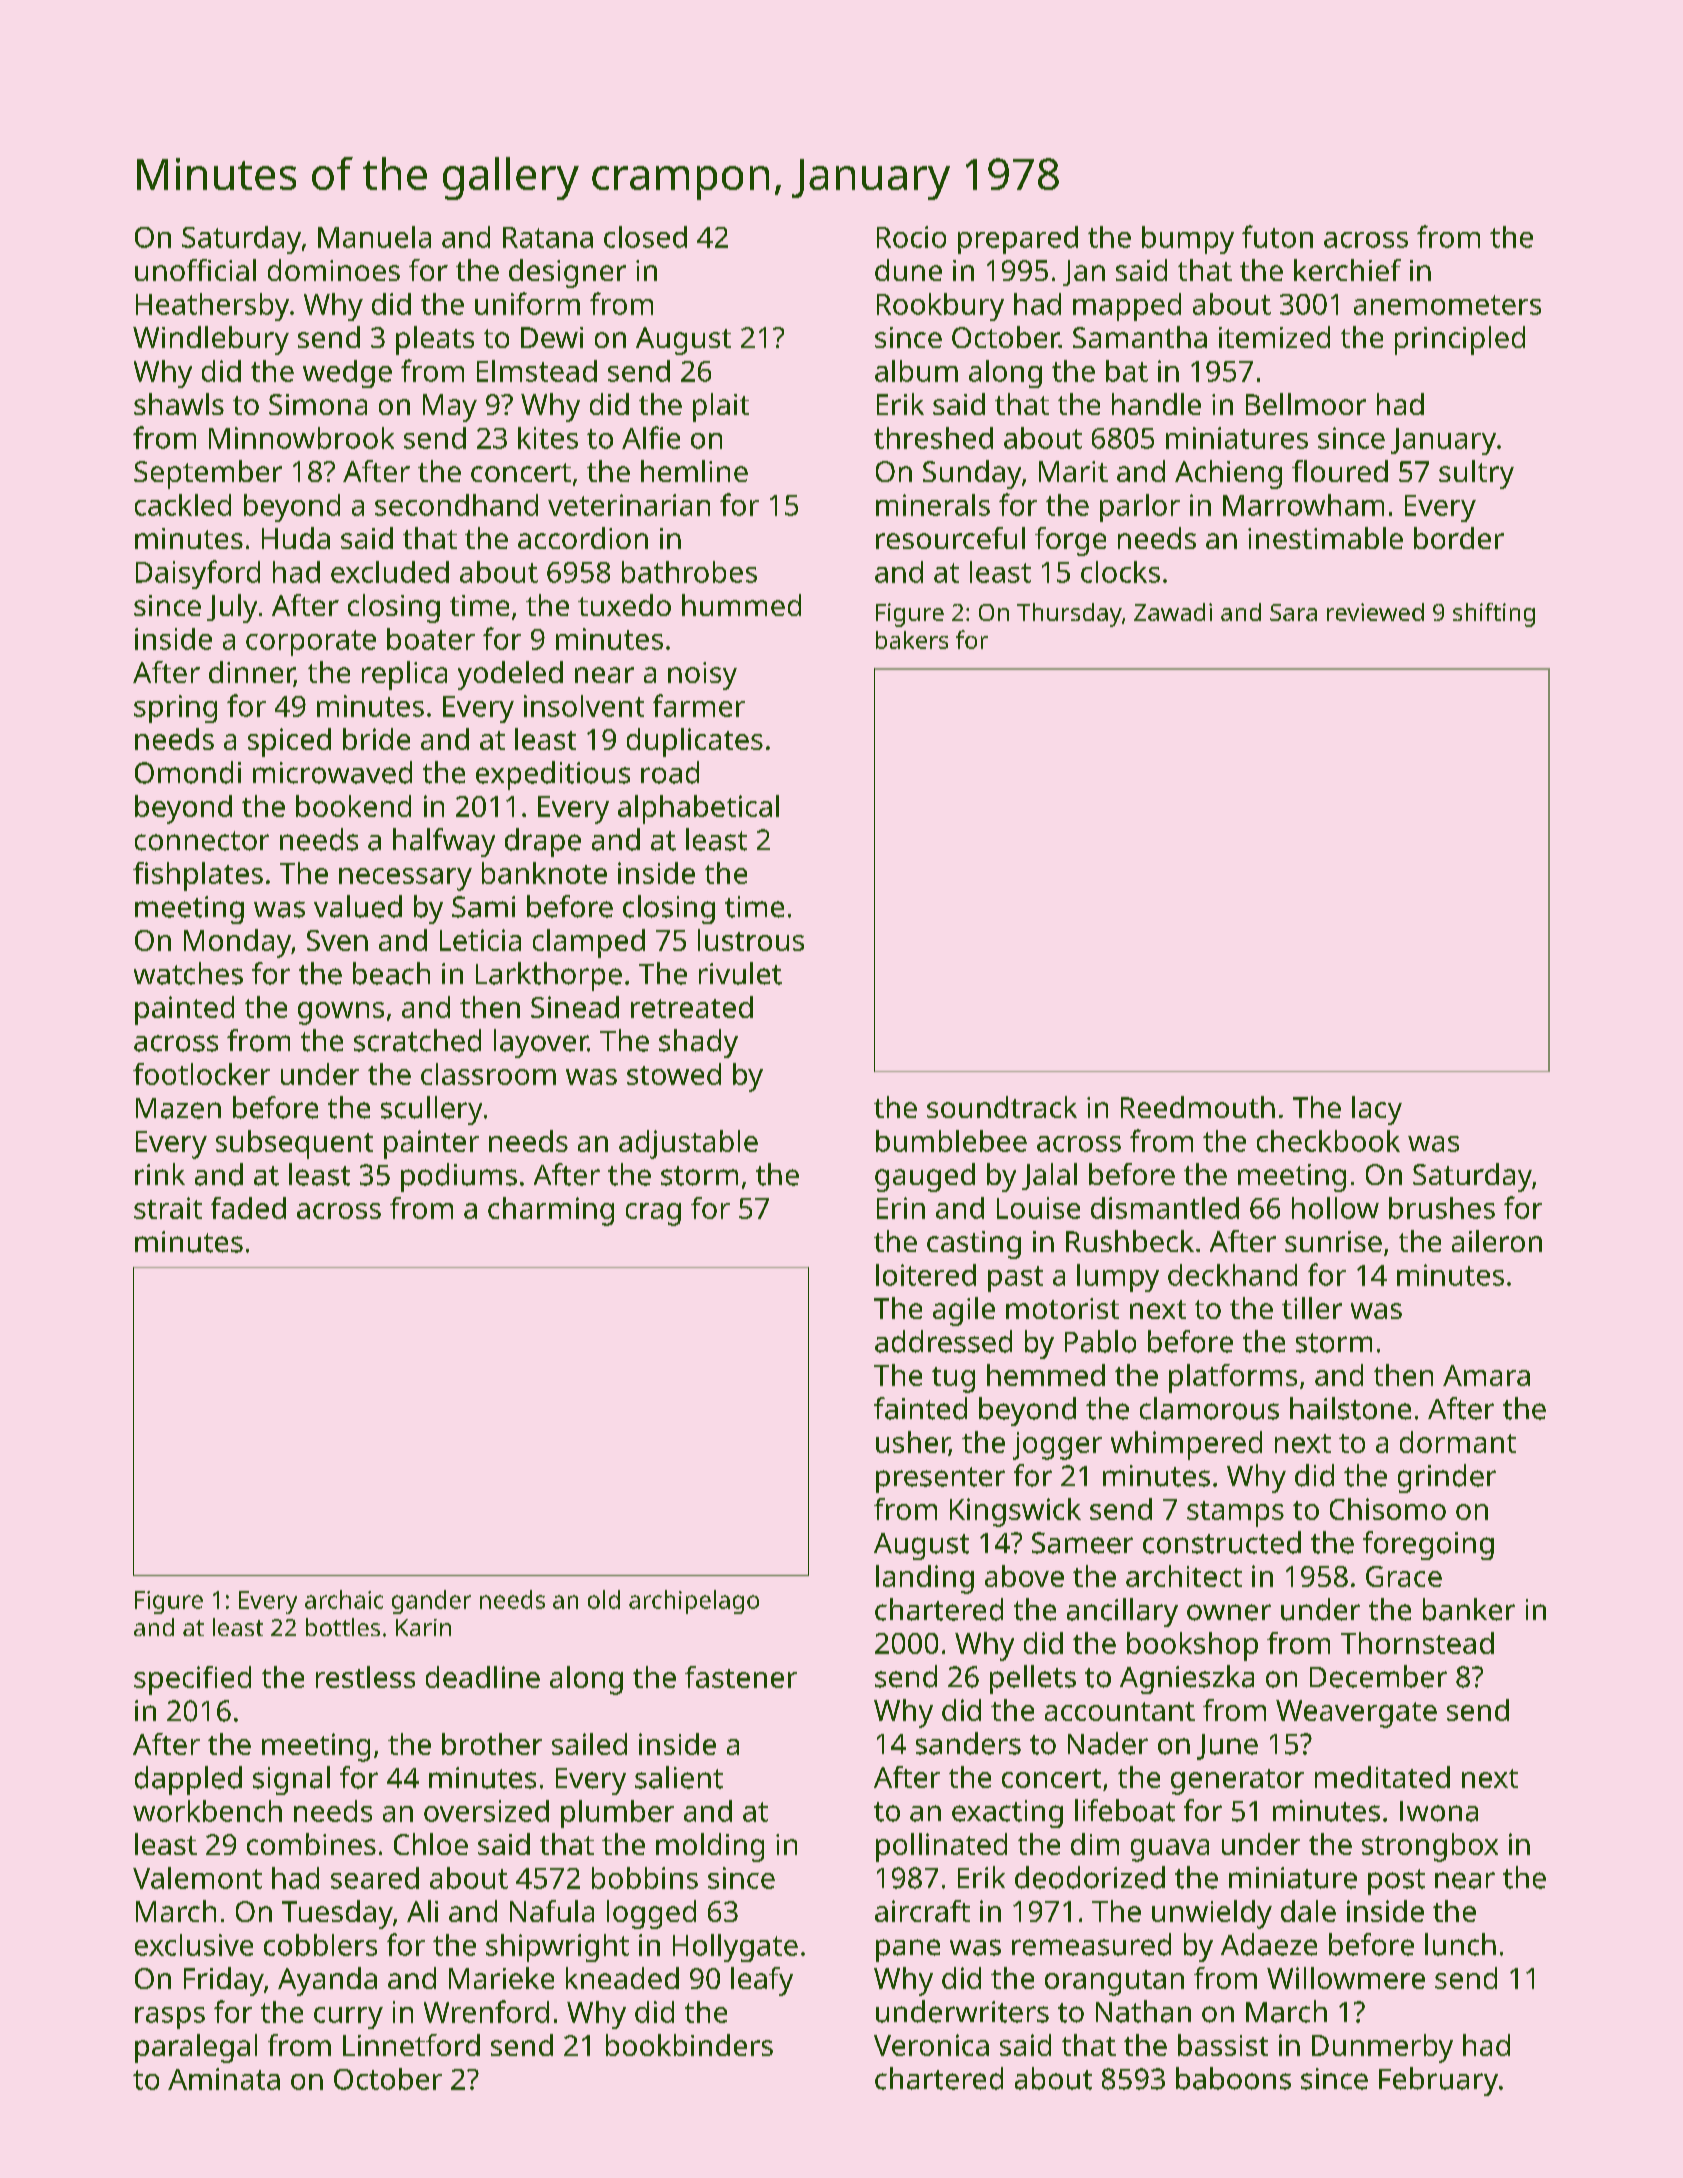 The height and width of the image is (2178, 1683). What do you see at coordinates (548, 237) in the image?
I see `Ratana` at bounding box center [548, 237].
